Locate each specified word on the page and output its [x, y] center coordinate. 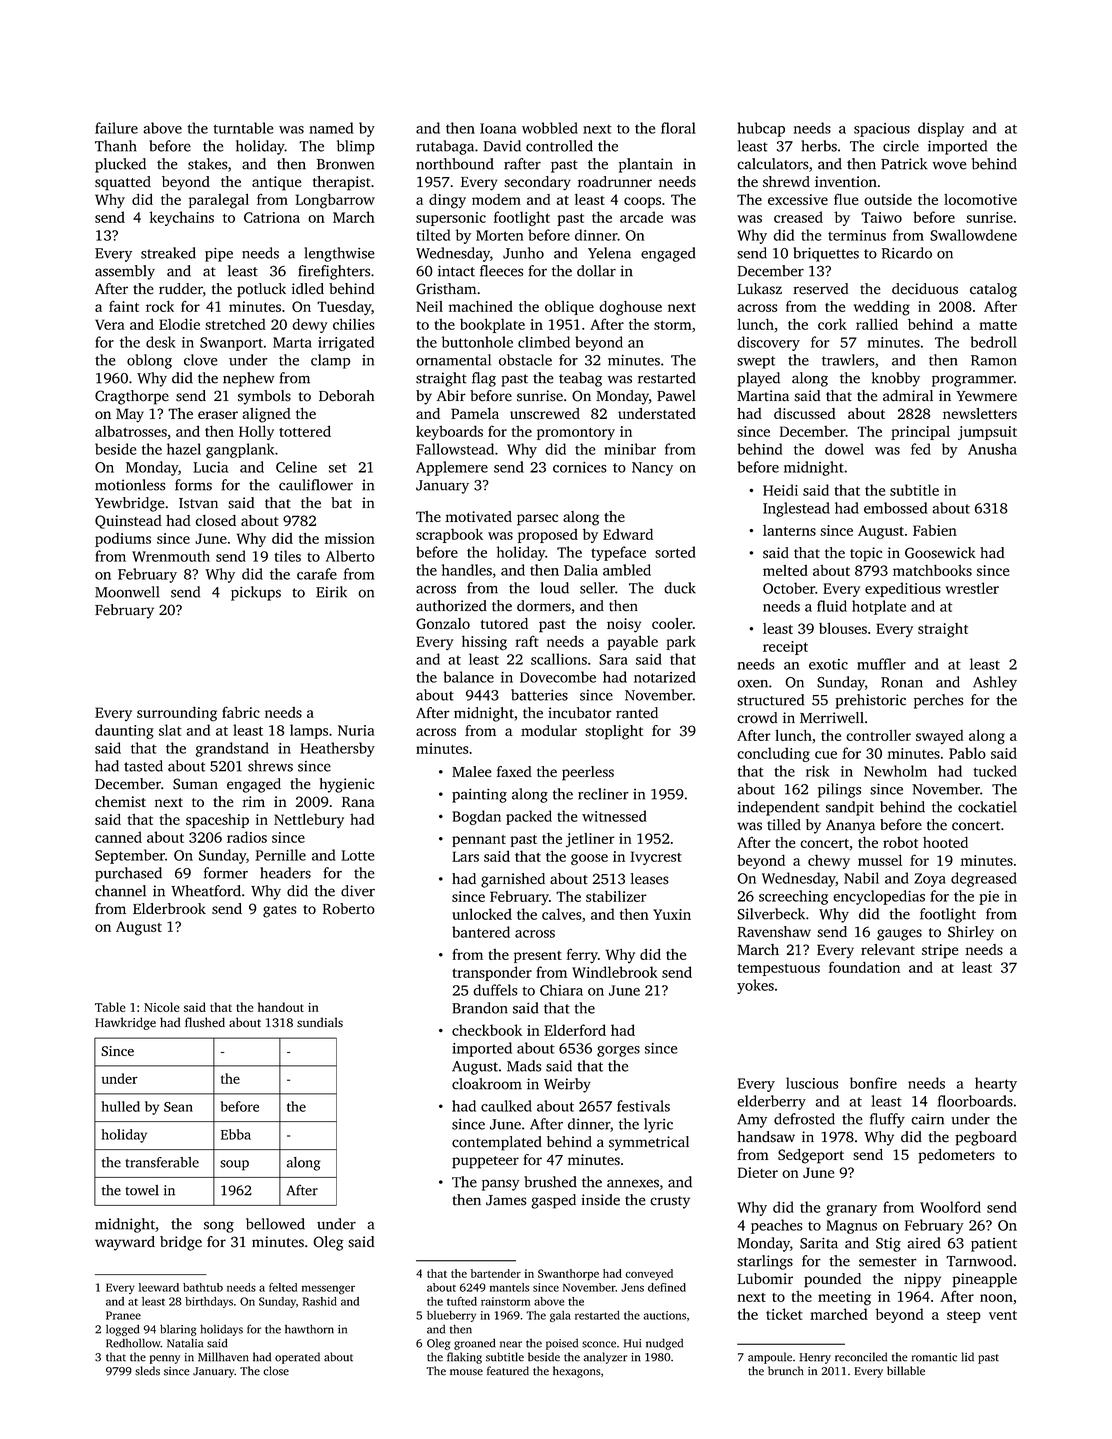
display [941, 129]
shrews [270, 766]
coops [642, 202]
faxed [514, 771]
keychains [181, 218]
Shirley [971, 933]
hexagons [577, 1372]
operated [297, 1358]
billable [906, 1371]
